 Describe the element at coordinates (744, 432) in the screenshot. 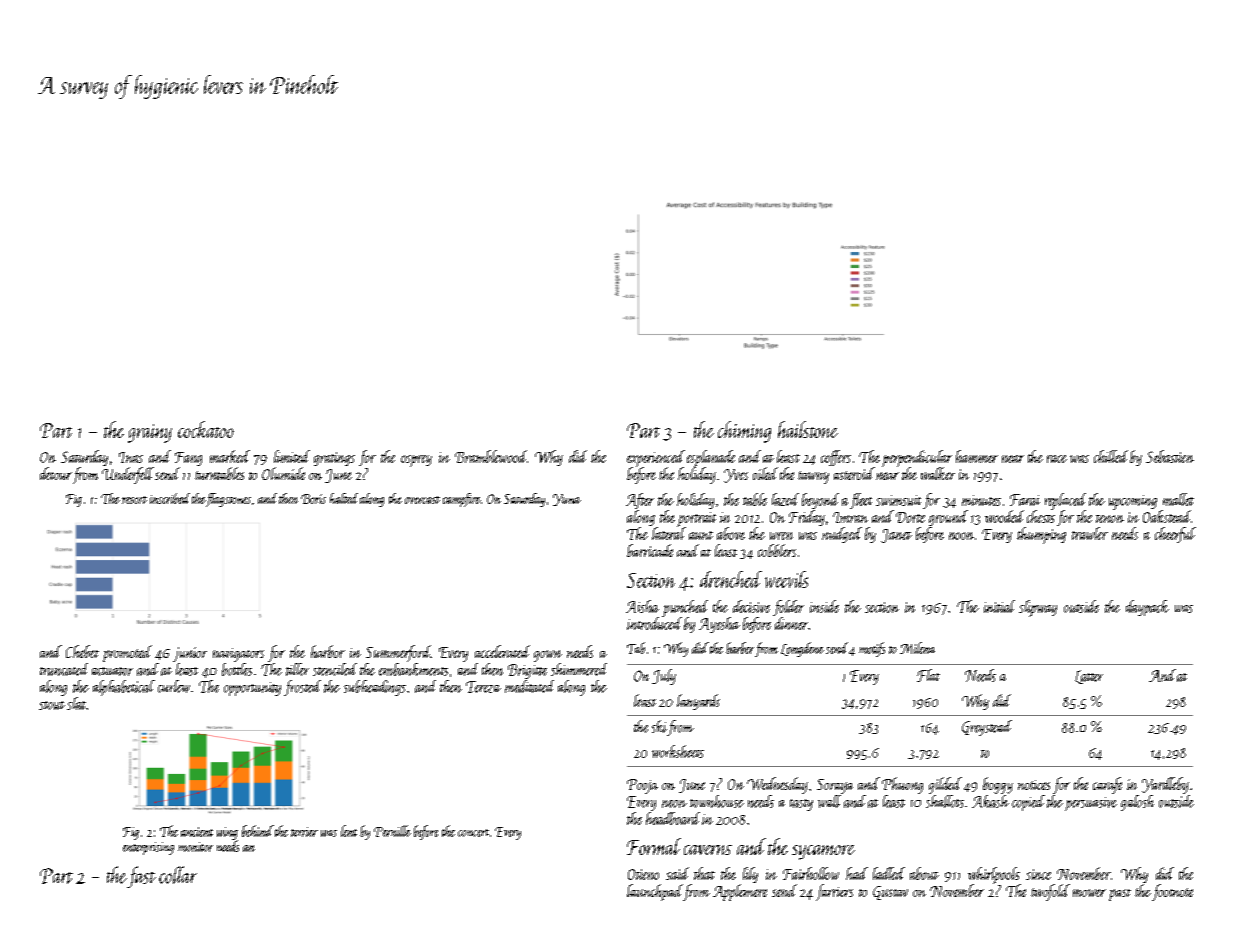

I see `chiming` at that location.
